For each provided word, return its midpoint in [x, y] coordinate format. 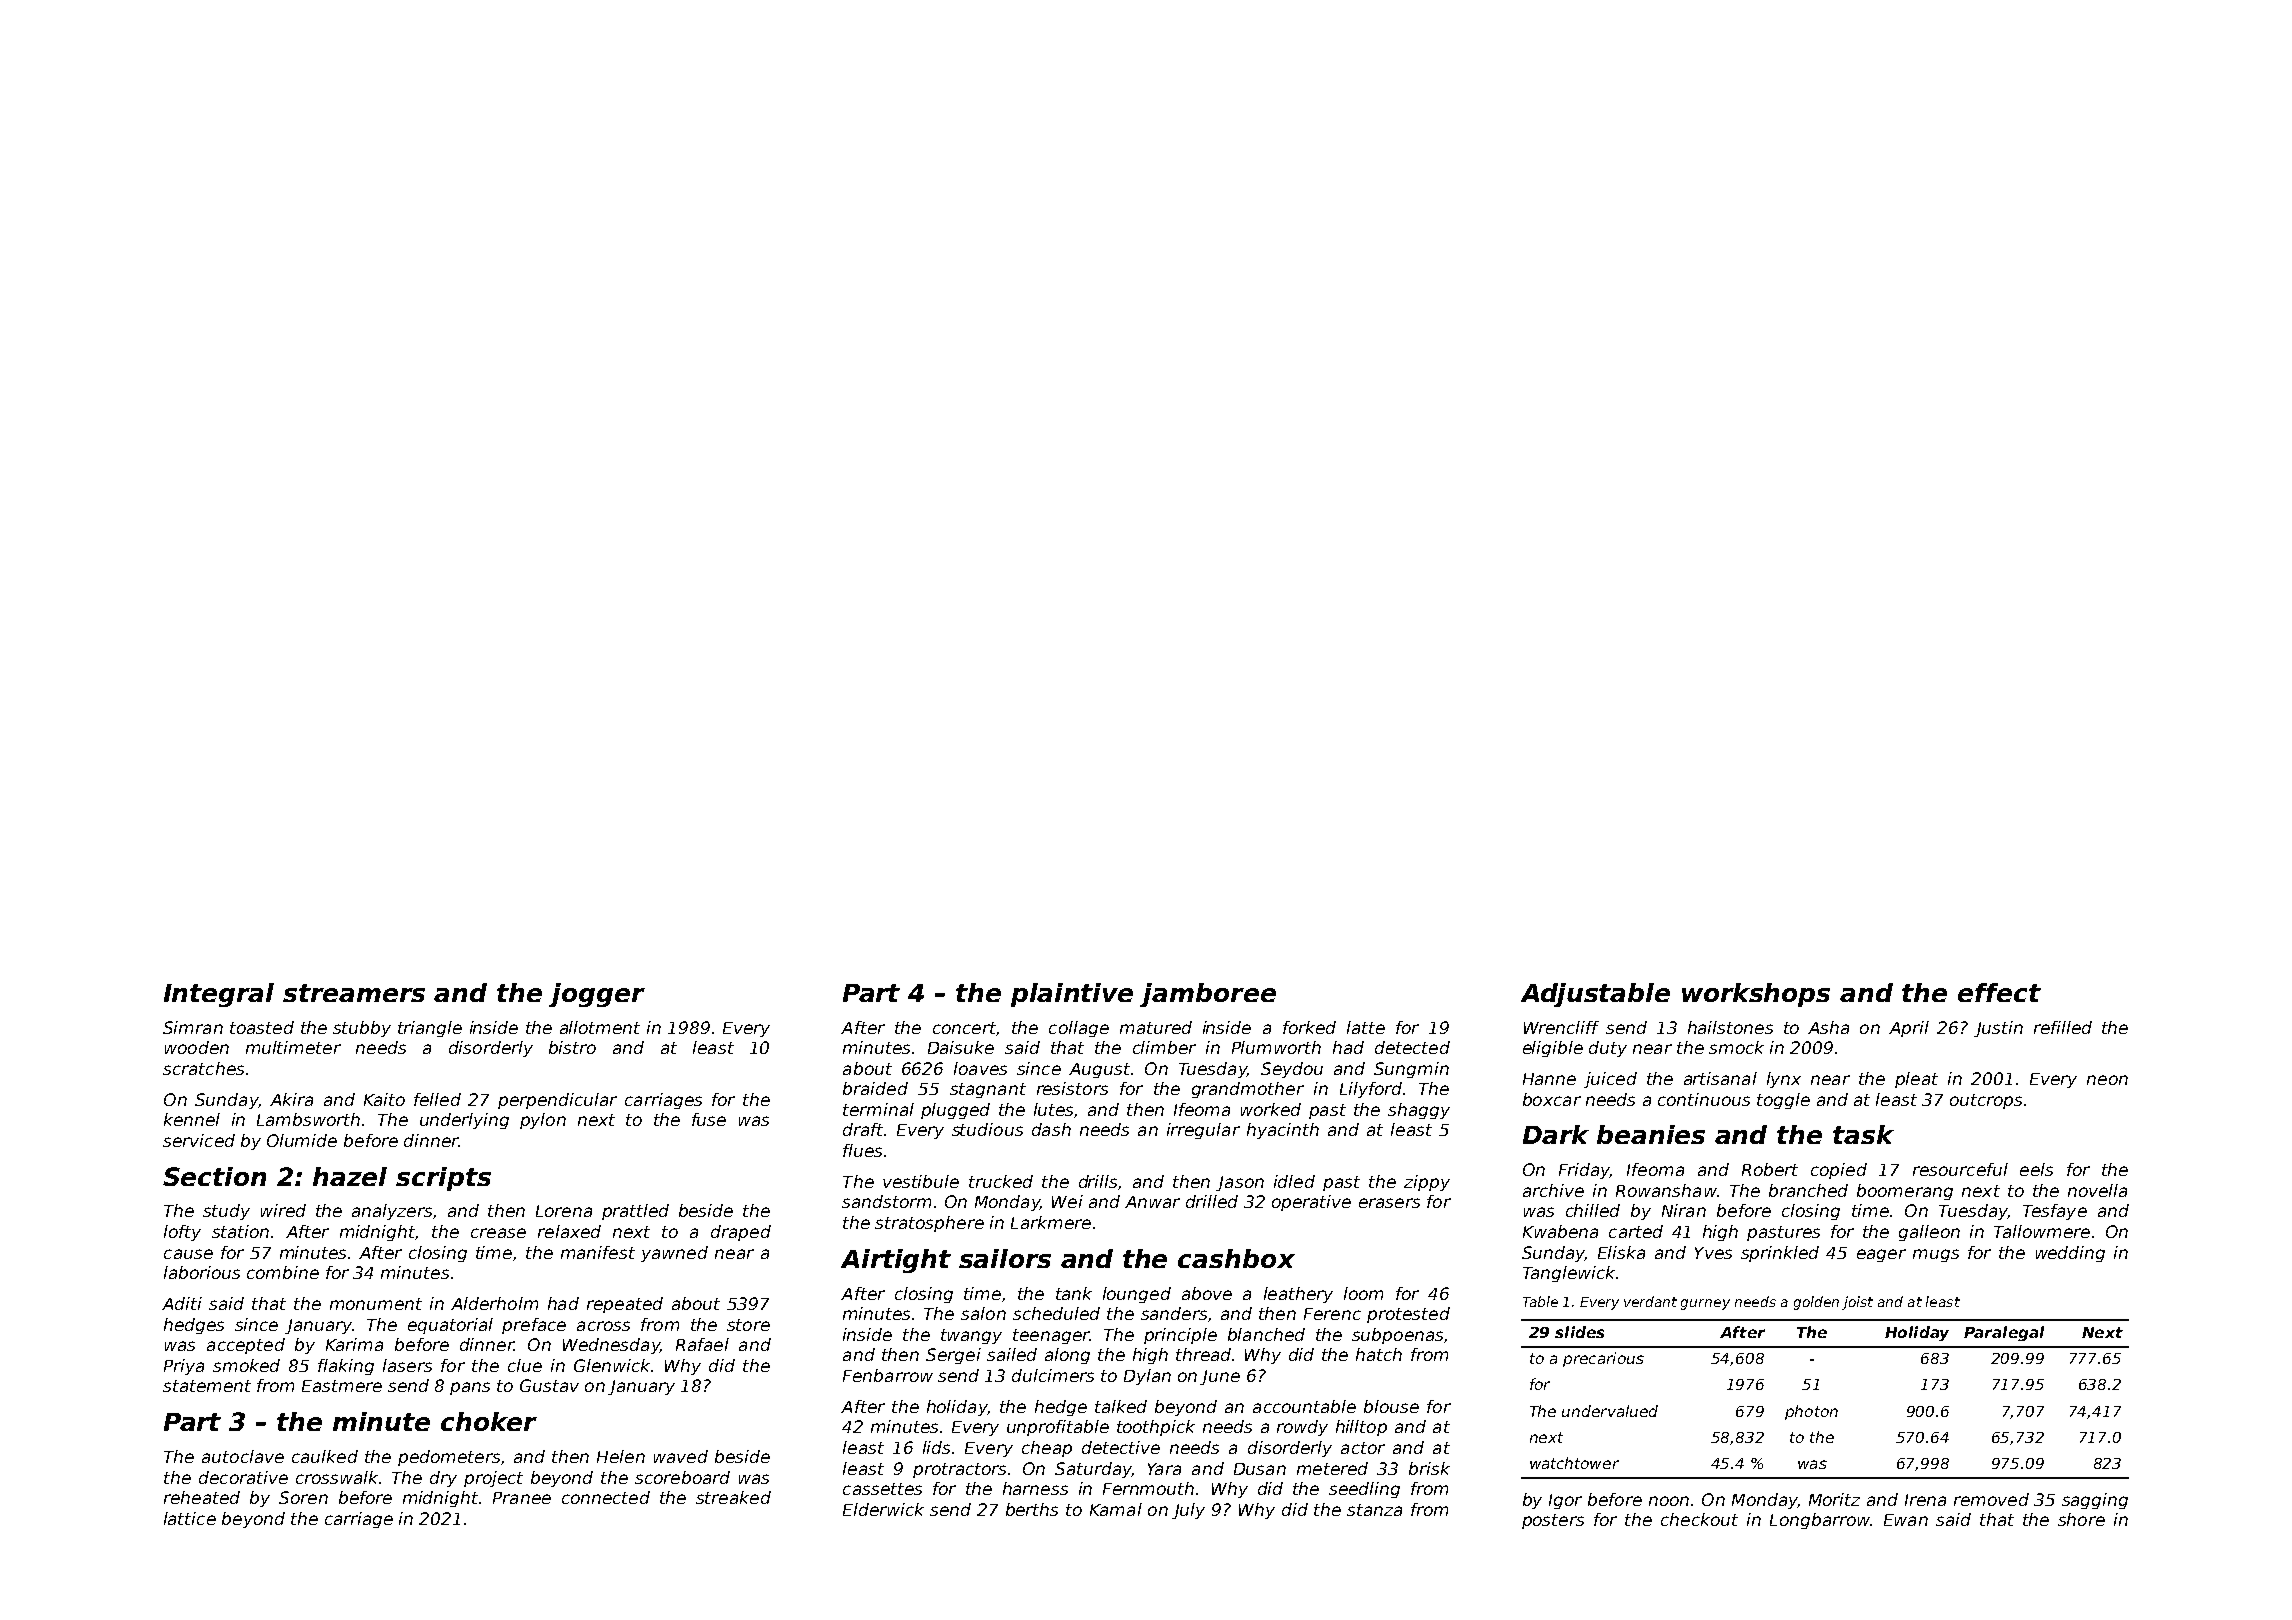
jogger [597, 995]
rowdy [1302, 1428]
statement [207, 1386]
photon [1811, 1412]
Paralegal [2004, 1333]
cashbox [1236, 1258]
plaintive [1072, 995]
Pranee [522, 1498]
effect [1999, 992]
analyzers [392, 1212]
